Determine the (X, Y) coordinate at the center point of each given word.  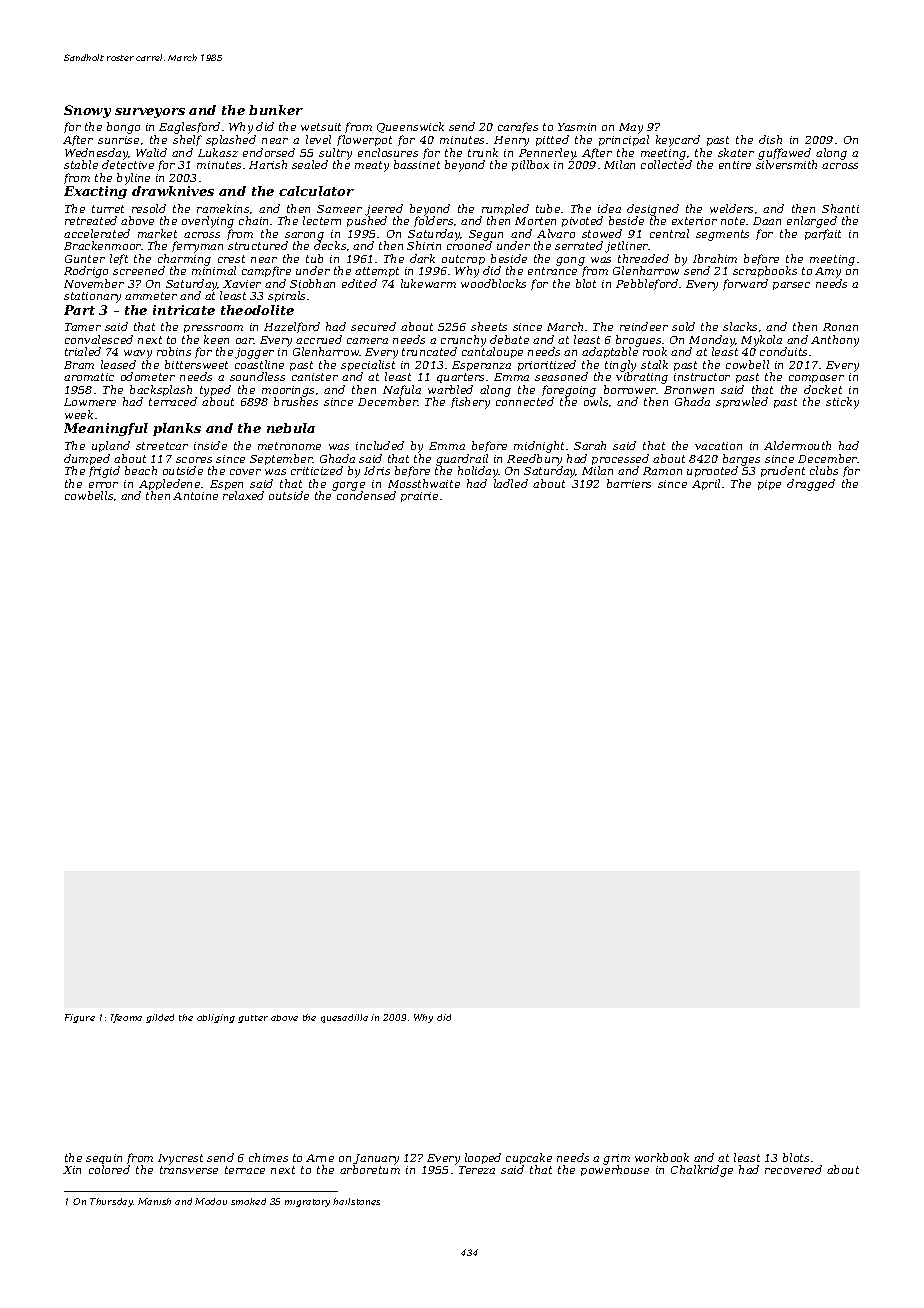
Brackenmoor (103, 245)
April (706, 484)
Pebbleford (647, 284)
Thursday (111, 1202)
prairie (419, 497)
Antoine (195, 496)
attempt (377, 272)
